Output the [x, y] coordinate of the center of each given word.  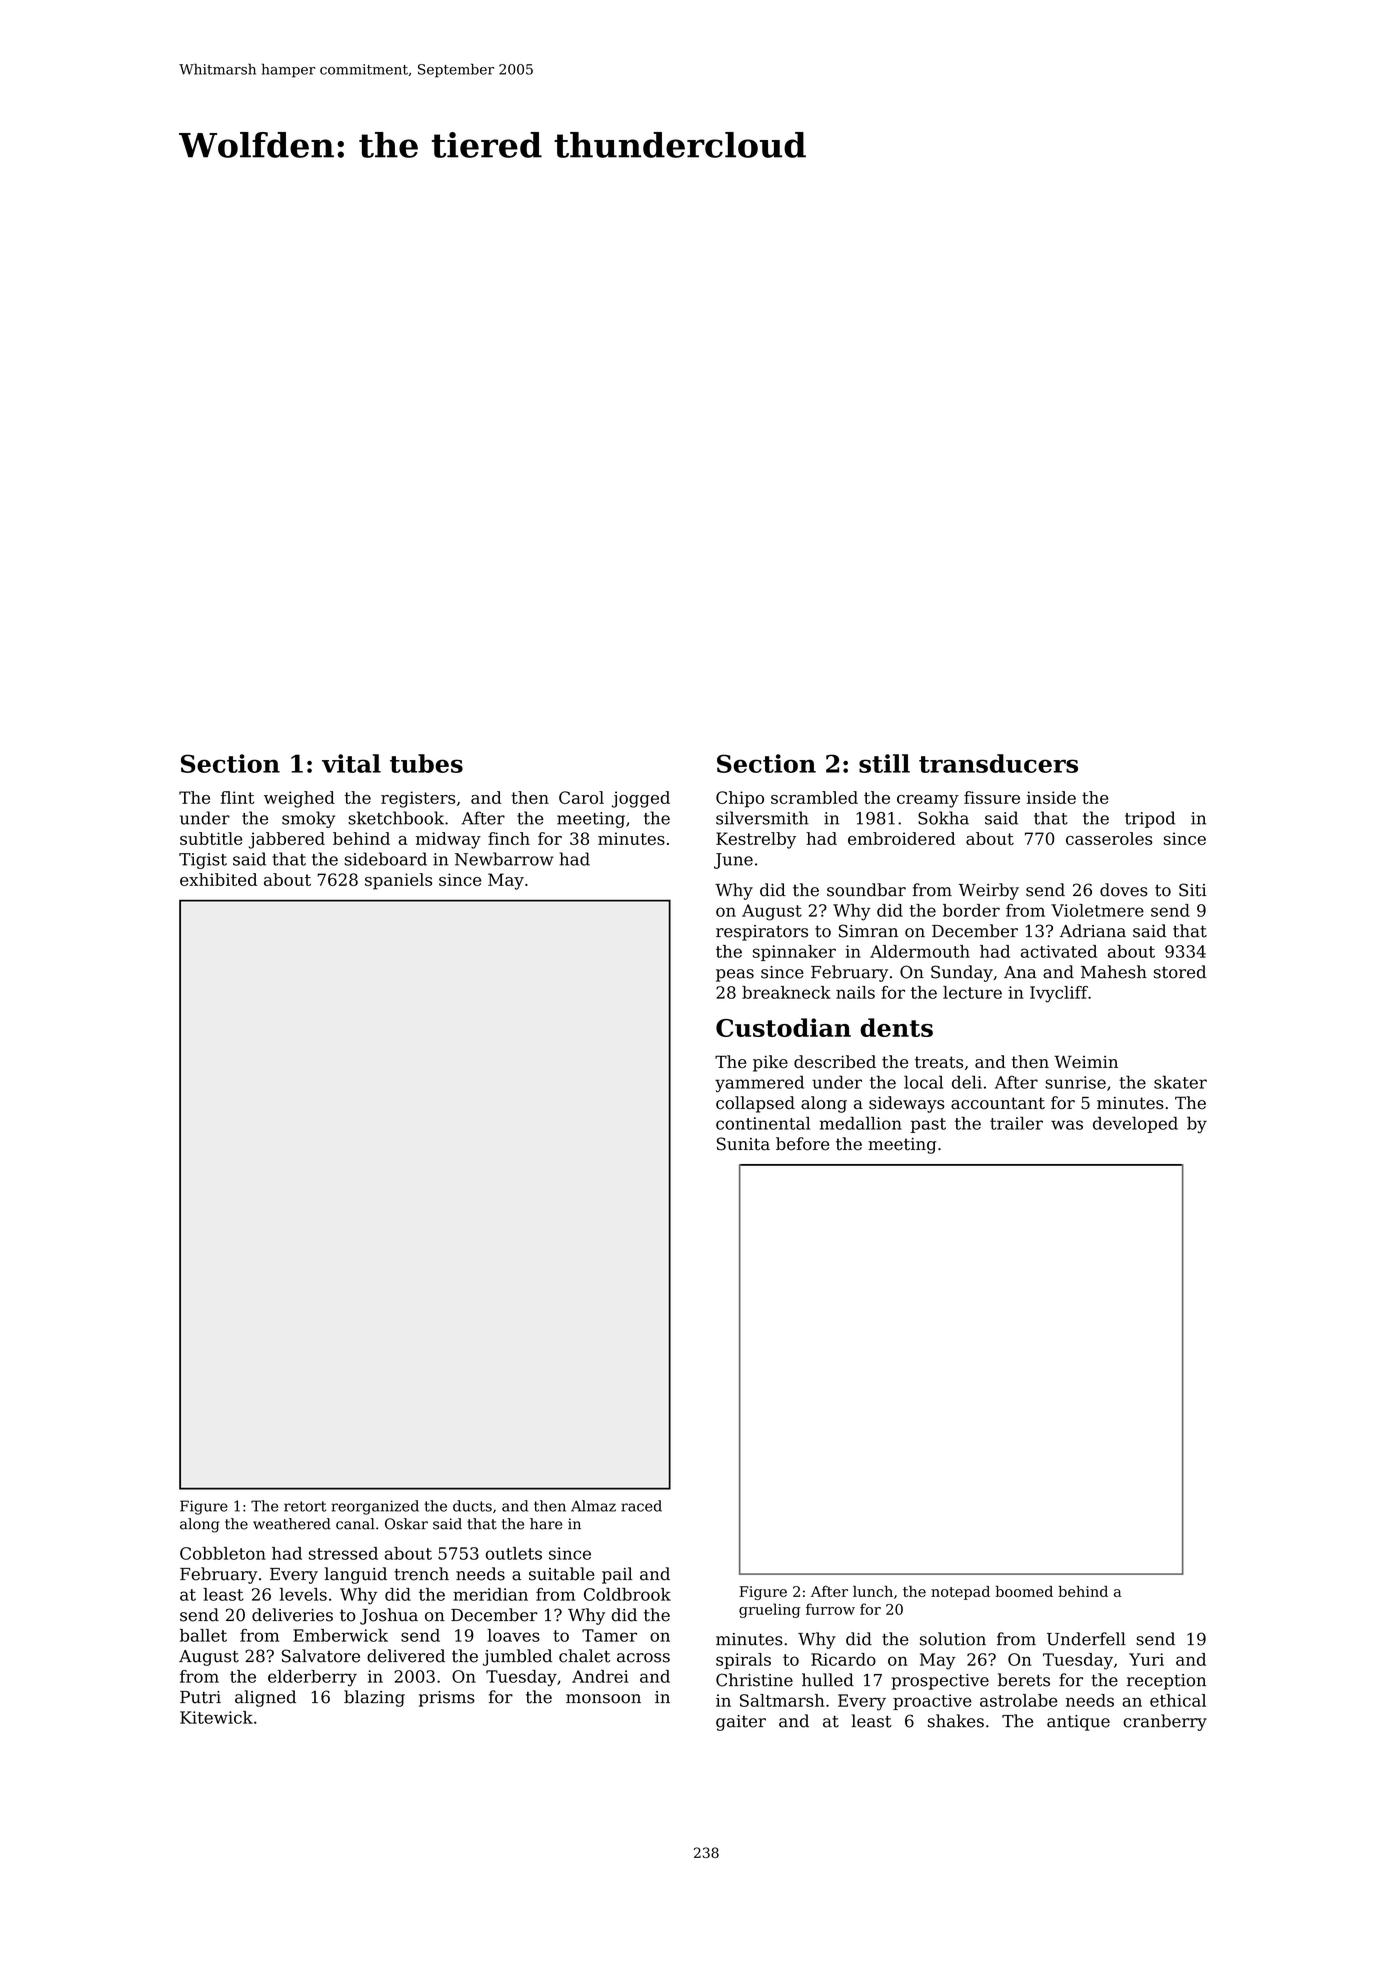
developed [1135, 1124]
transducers [998, 763]
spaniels [398, 881]
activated [1059, 951]
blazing [374, 1698]
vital [351, 763]
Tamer [609, 1635]
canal [355, 1524]
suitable [562, 1574]
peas [735, 975]
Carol [581, 797]
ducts [472, 1506]
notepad [960, 1593]
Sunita [743, 1144]
